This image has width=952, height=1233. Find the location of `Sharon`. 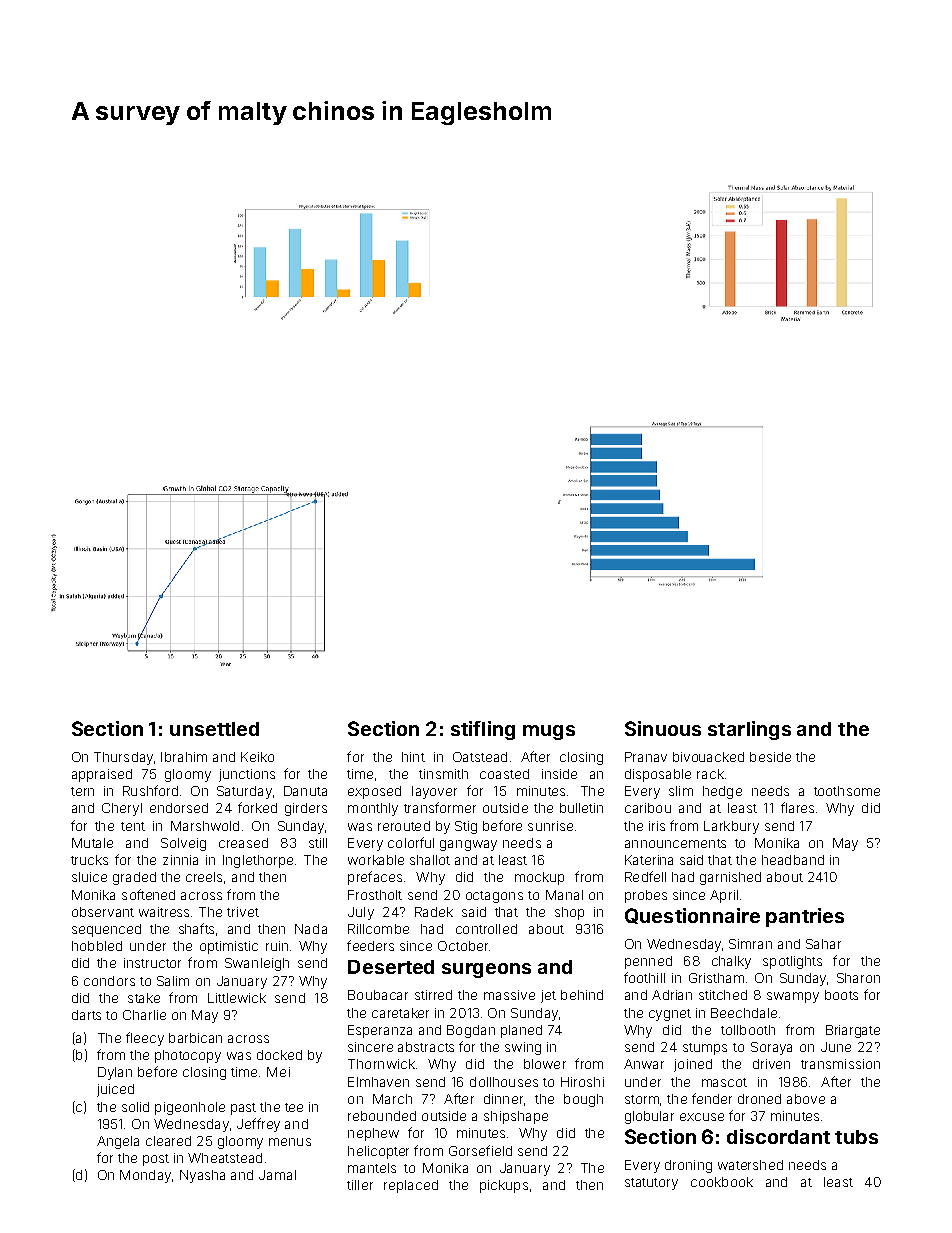

Sharon is located at coordinates (858, 978).
